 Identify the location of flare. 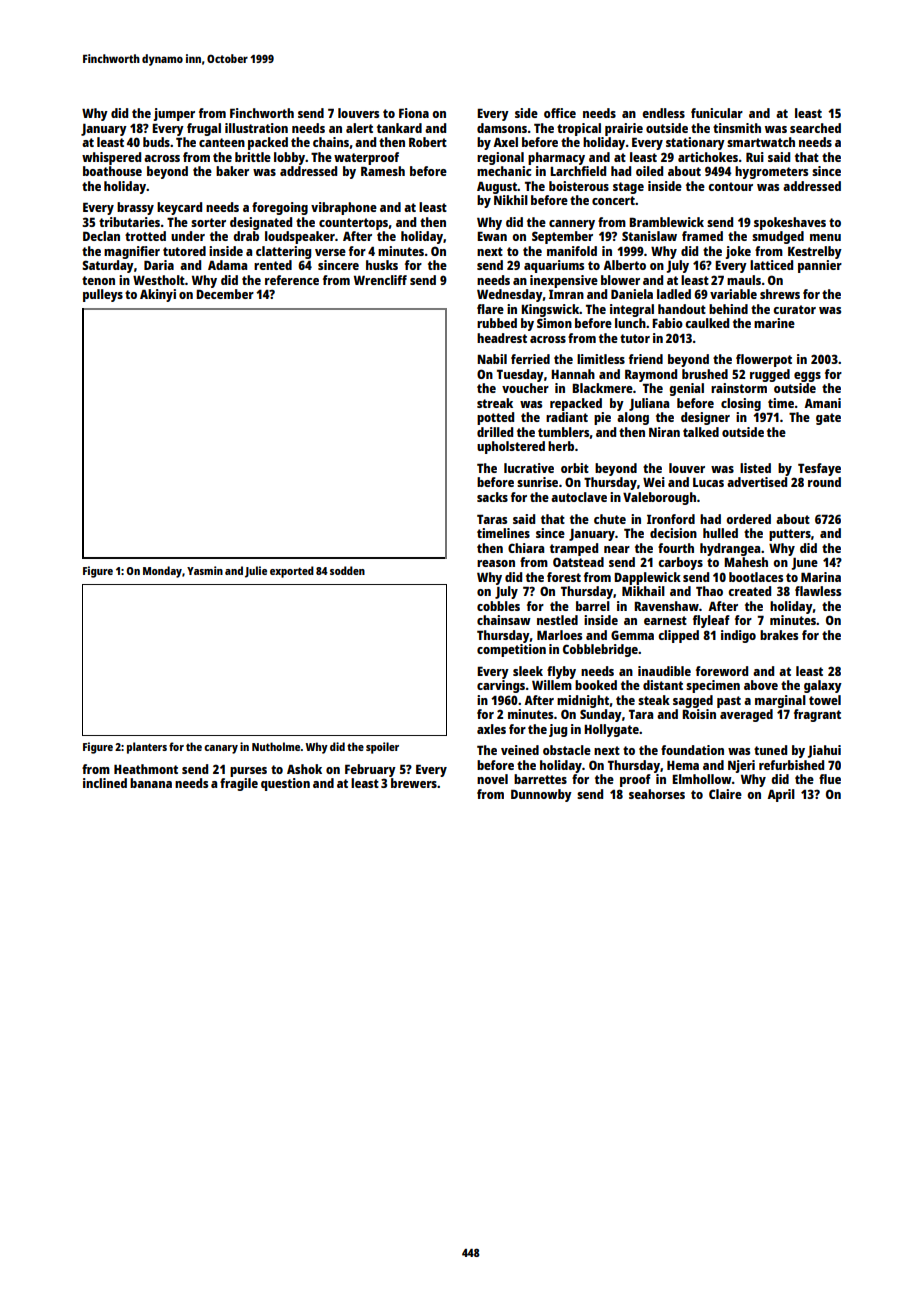
(490, 309).
